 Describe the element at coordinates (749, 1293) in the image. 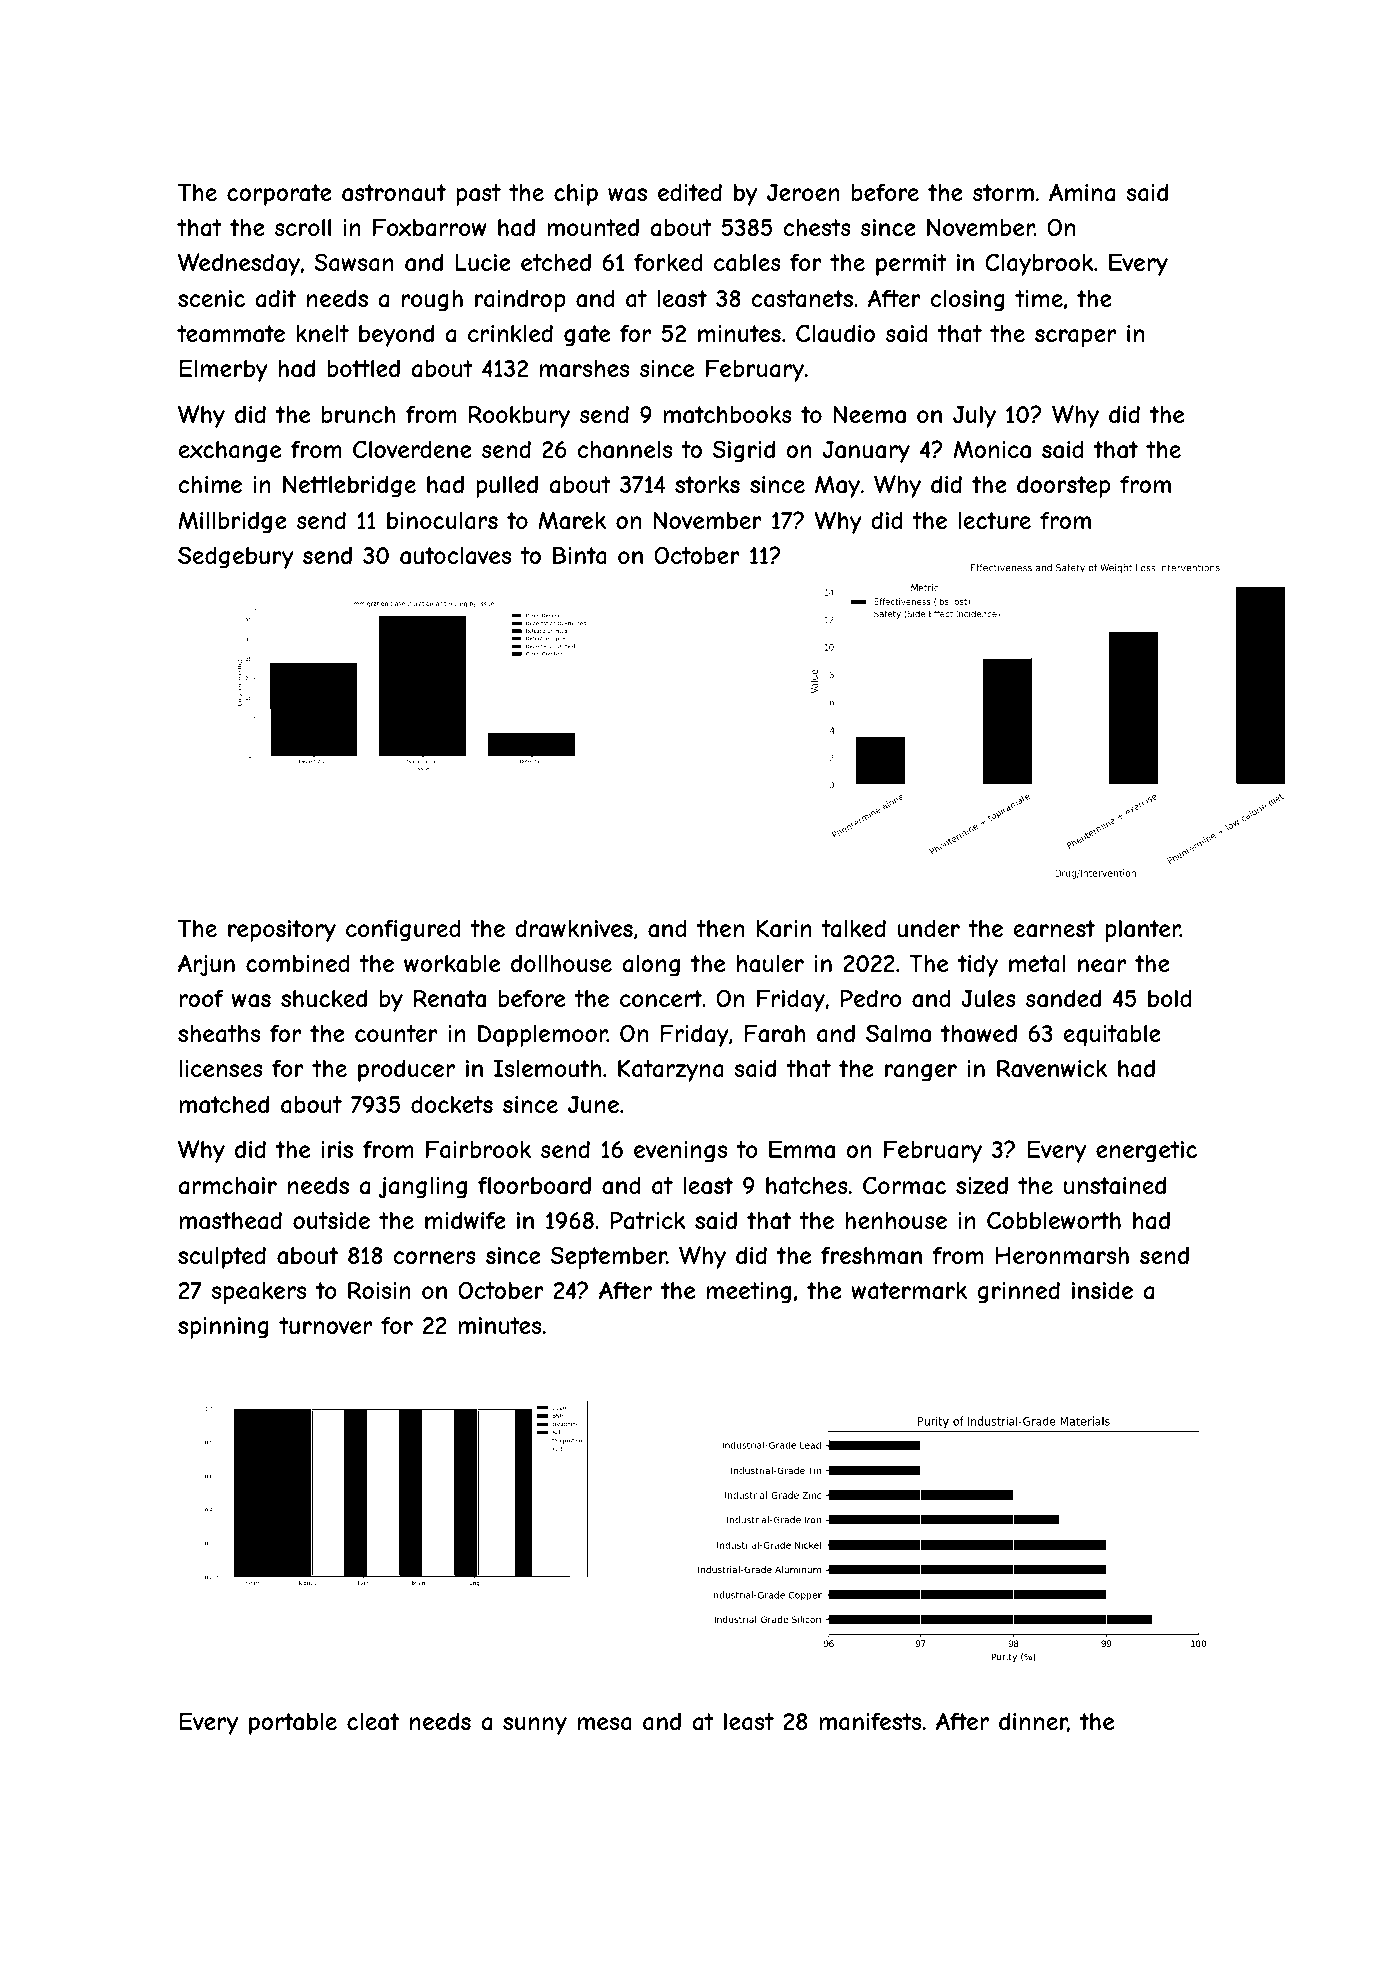

I see `meeting` at that location.
